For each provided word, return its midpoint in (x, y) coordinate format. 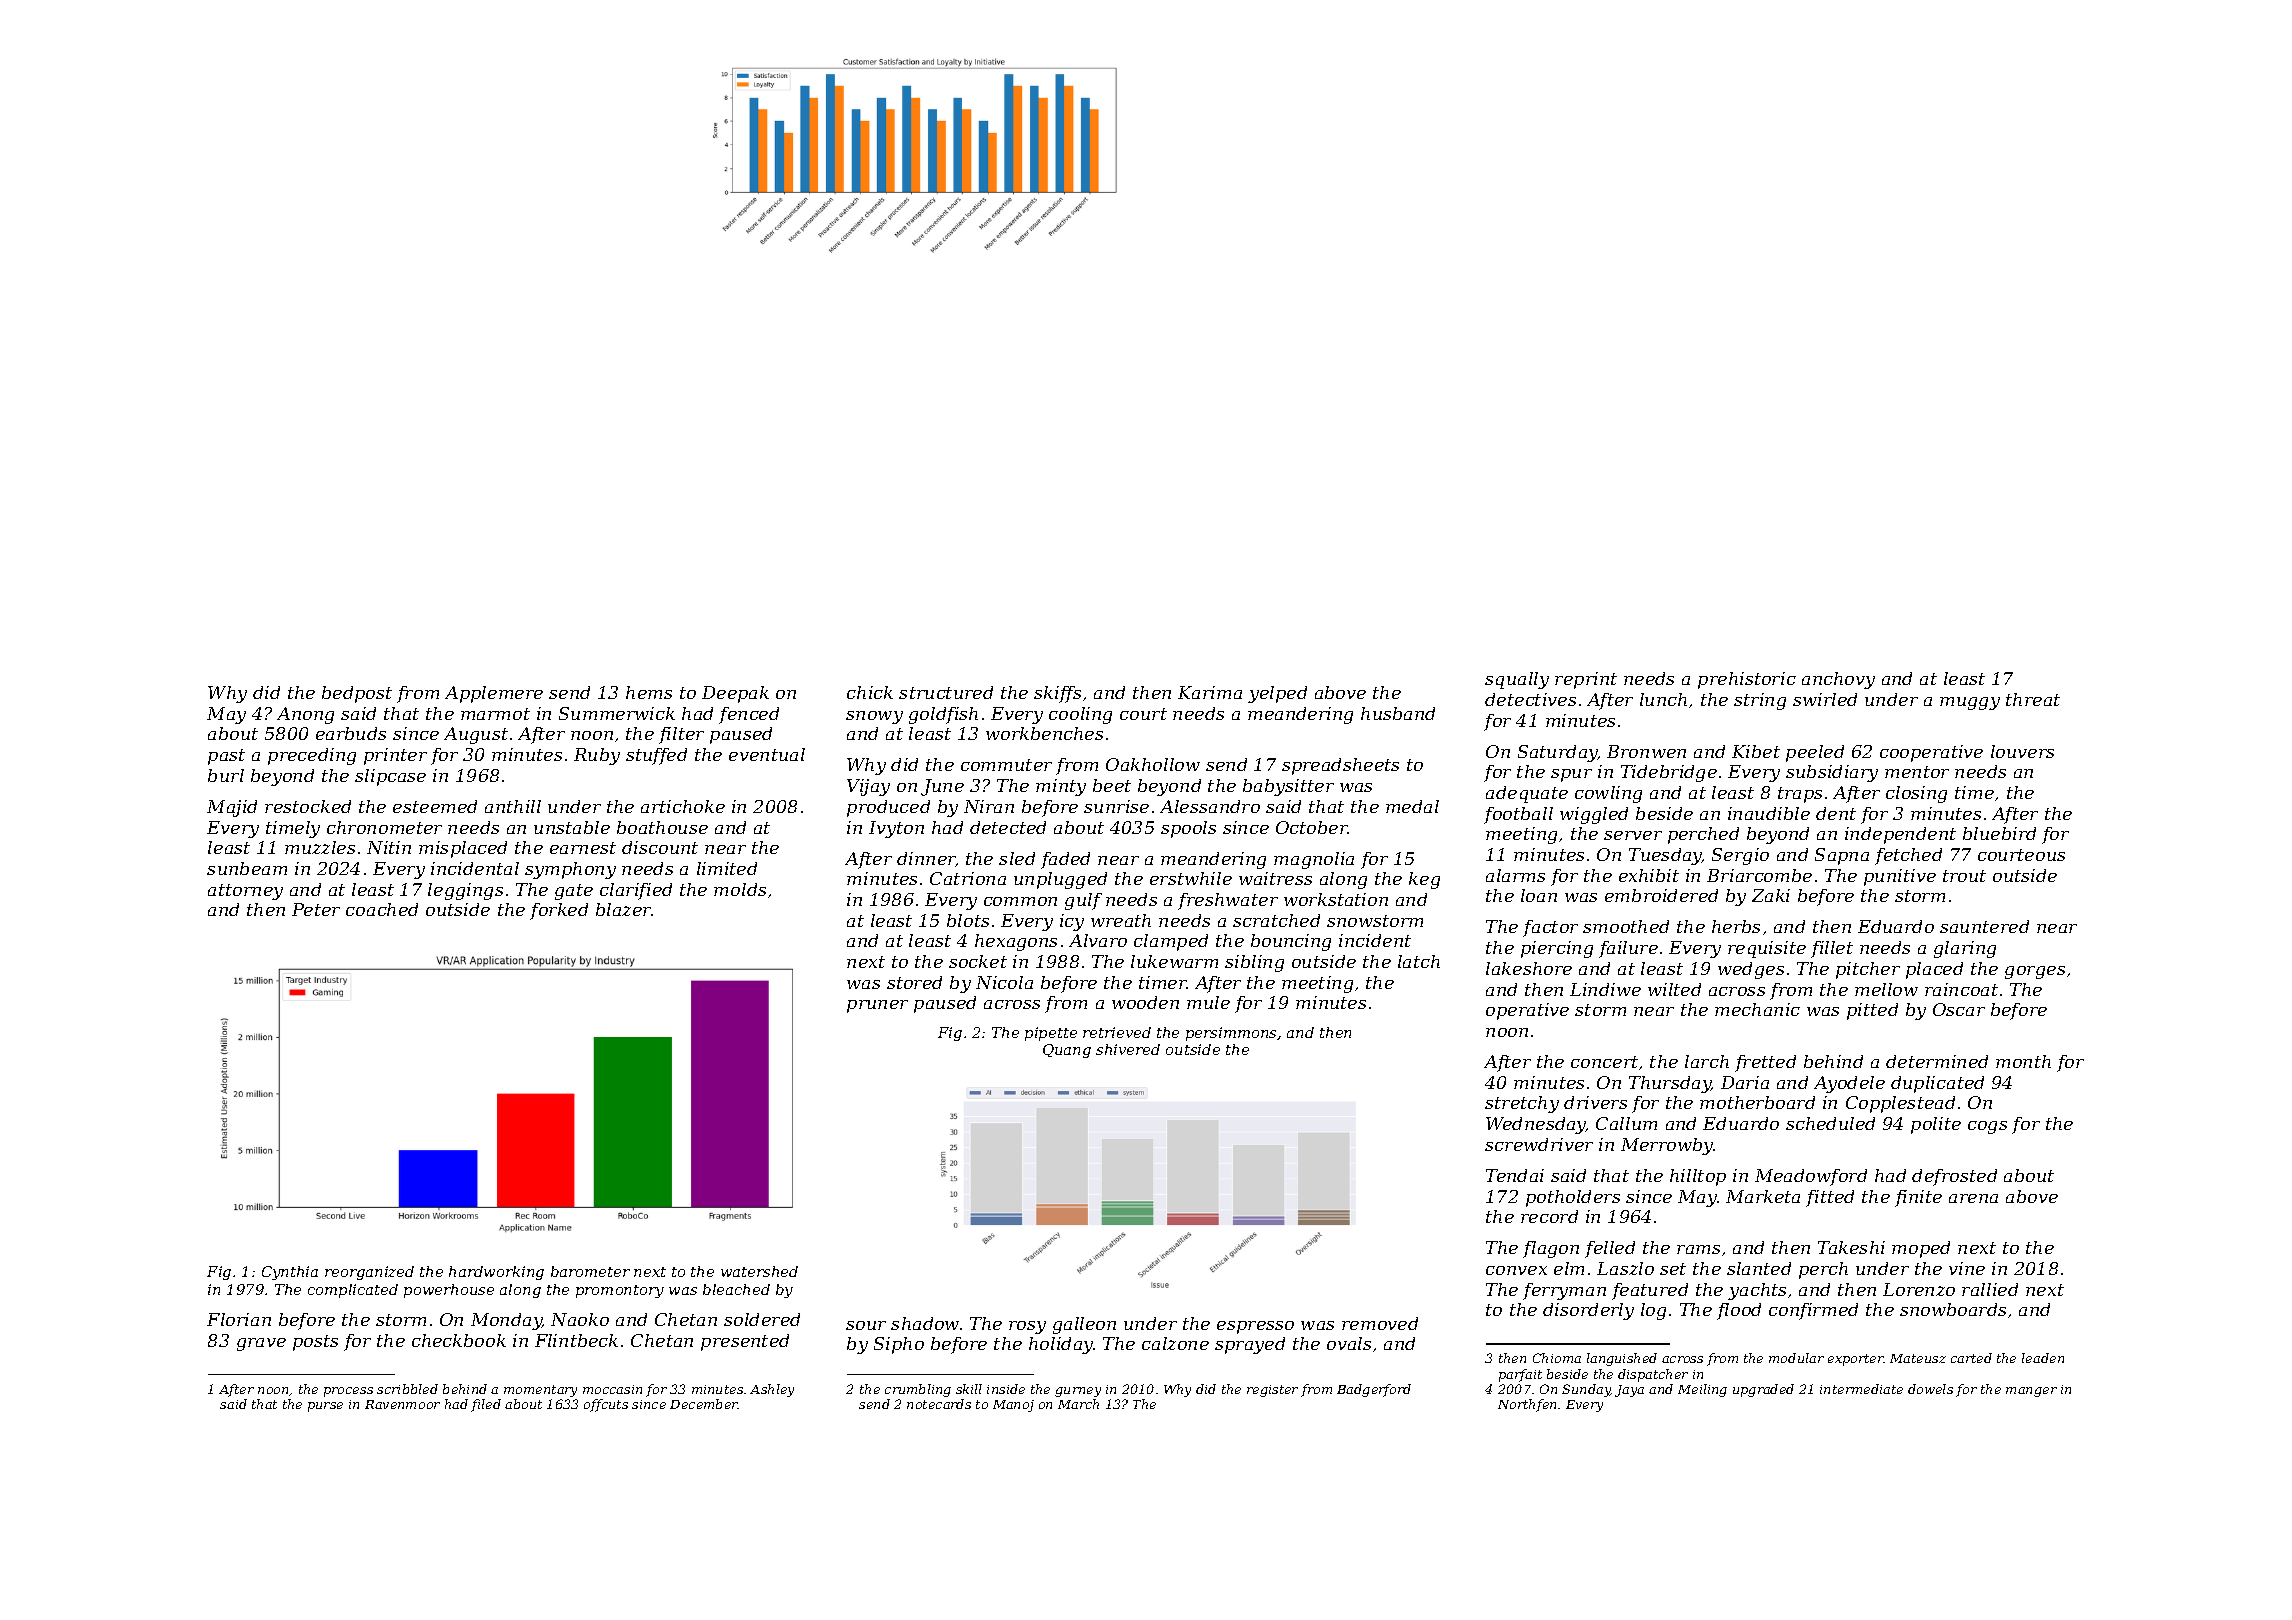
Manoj (1013, 1406)
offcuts (606, 1405)
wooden (1145, 1002)
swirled (1825, 699)
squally (1517, 680)
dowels (1930, 1389)
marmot (495, 714)
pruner (877, 1006)
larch (1707, 1061)
